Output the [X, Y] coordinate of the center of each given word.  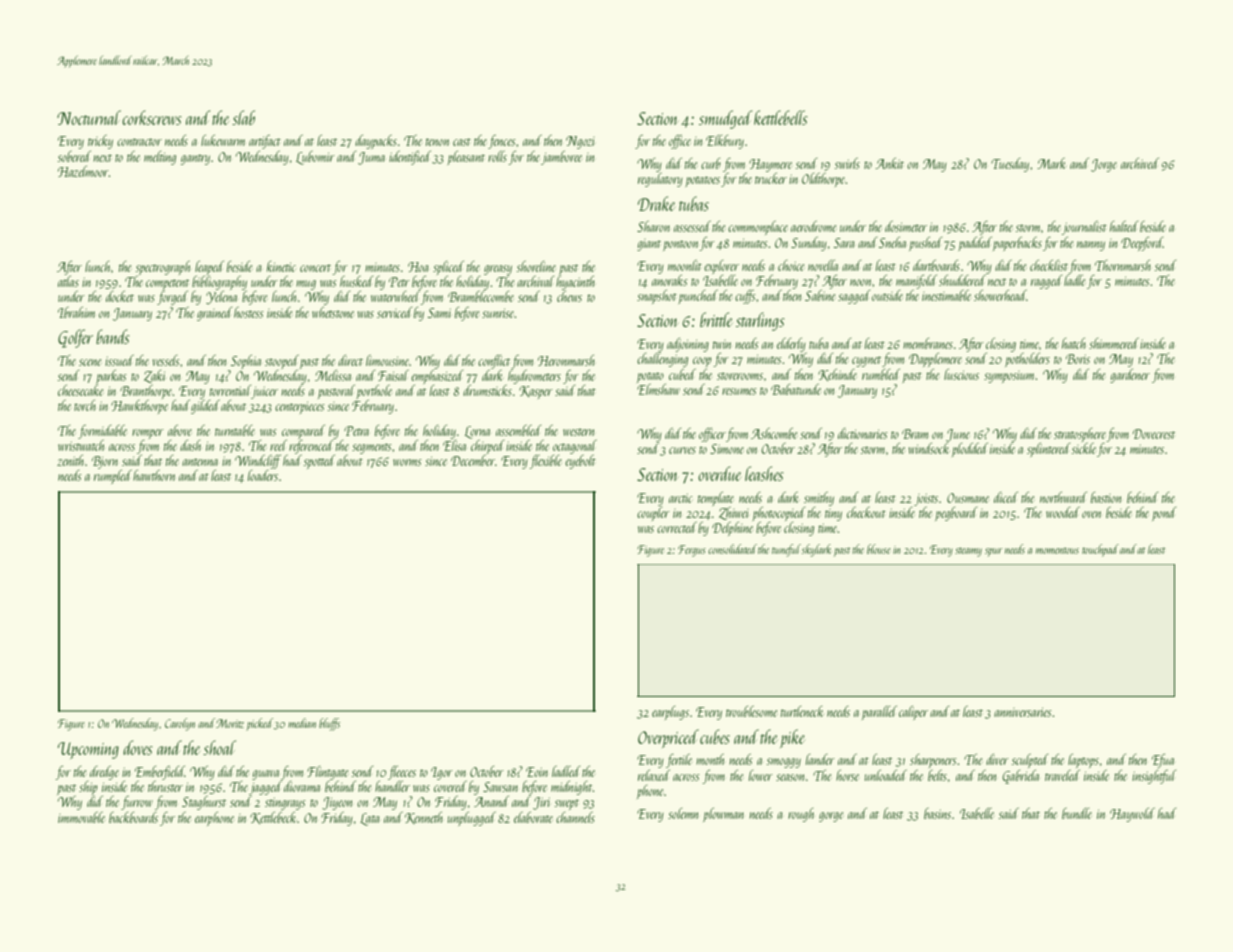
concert [315, 268]
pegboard [956, 514]
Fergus [692, 551]
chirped [487, 447]
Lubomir [315, 158]
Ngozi [580, 142]
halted [1124, 226]
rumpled [113, 477]
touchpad [1100, 550]
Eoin [537, 772]
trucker [771, 178]
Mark [1051, 163]
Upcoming [88, 750]
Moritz [230, 723]
